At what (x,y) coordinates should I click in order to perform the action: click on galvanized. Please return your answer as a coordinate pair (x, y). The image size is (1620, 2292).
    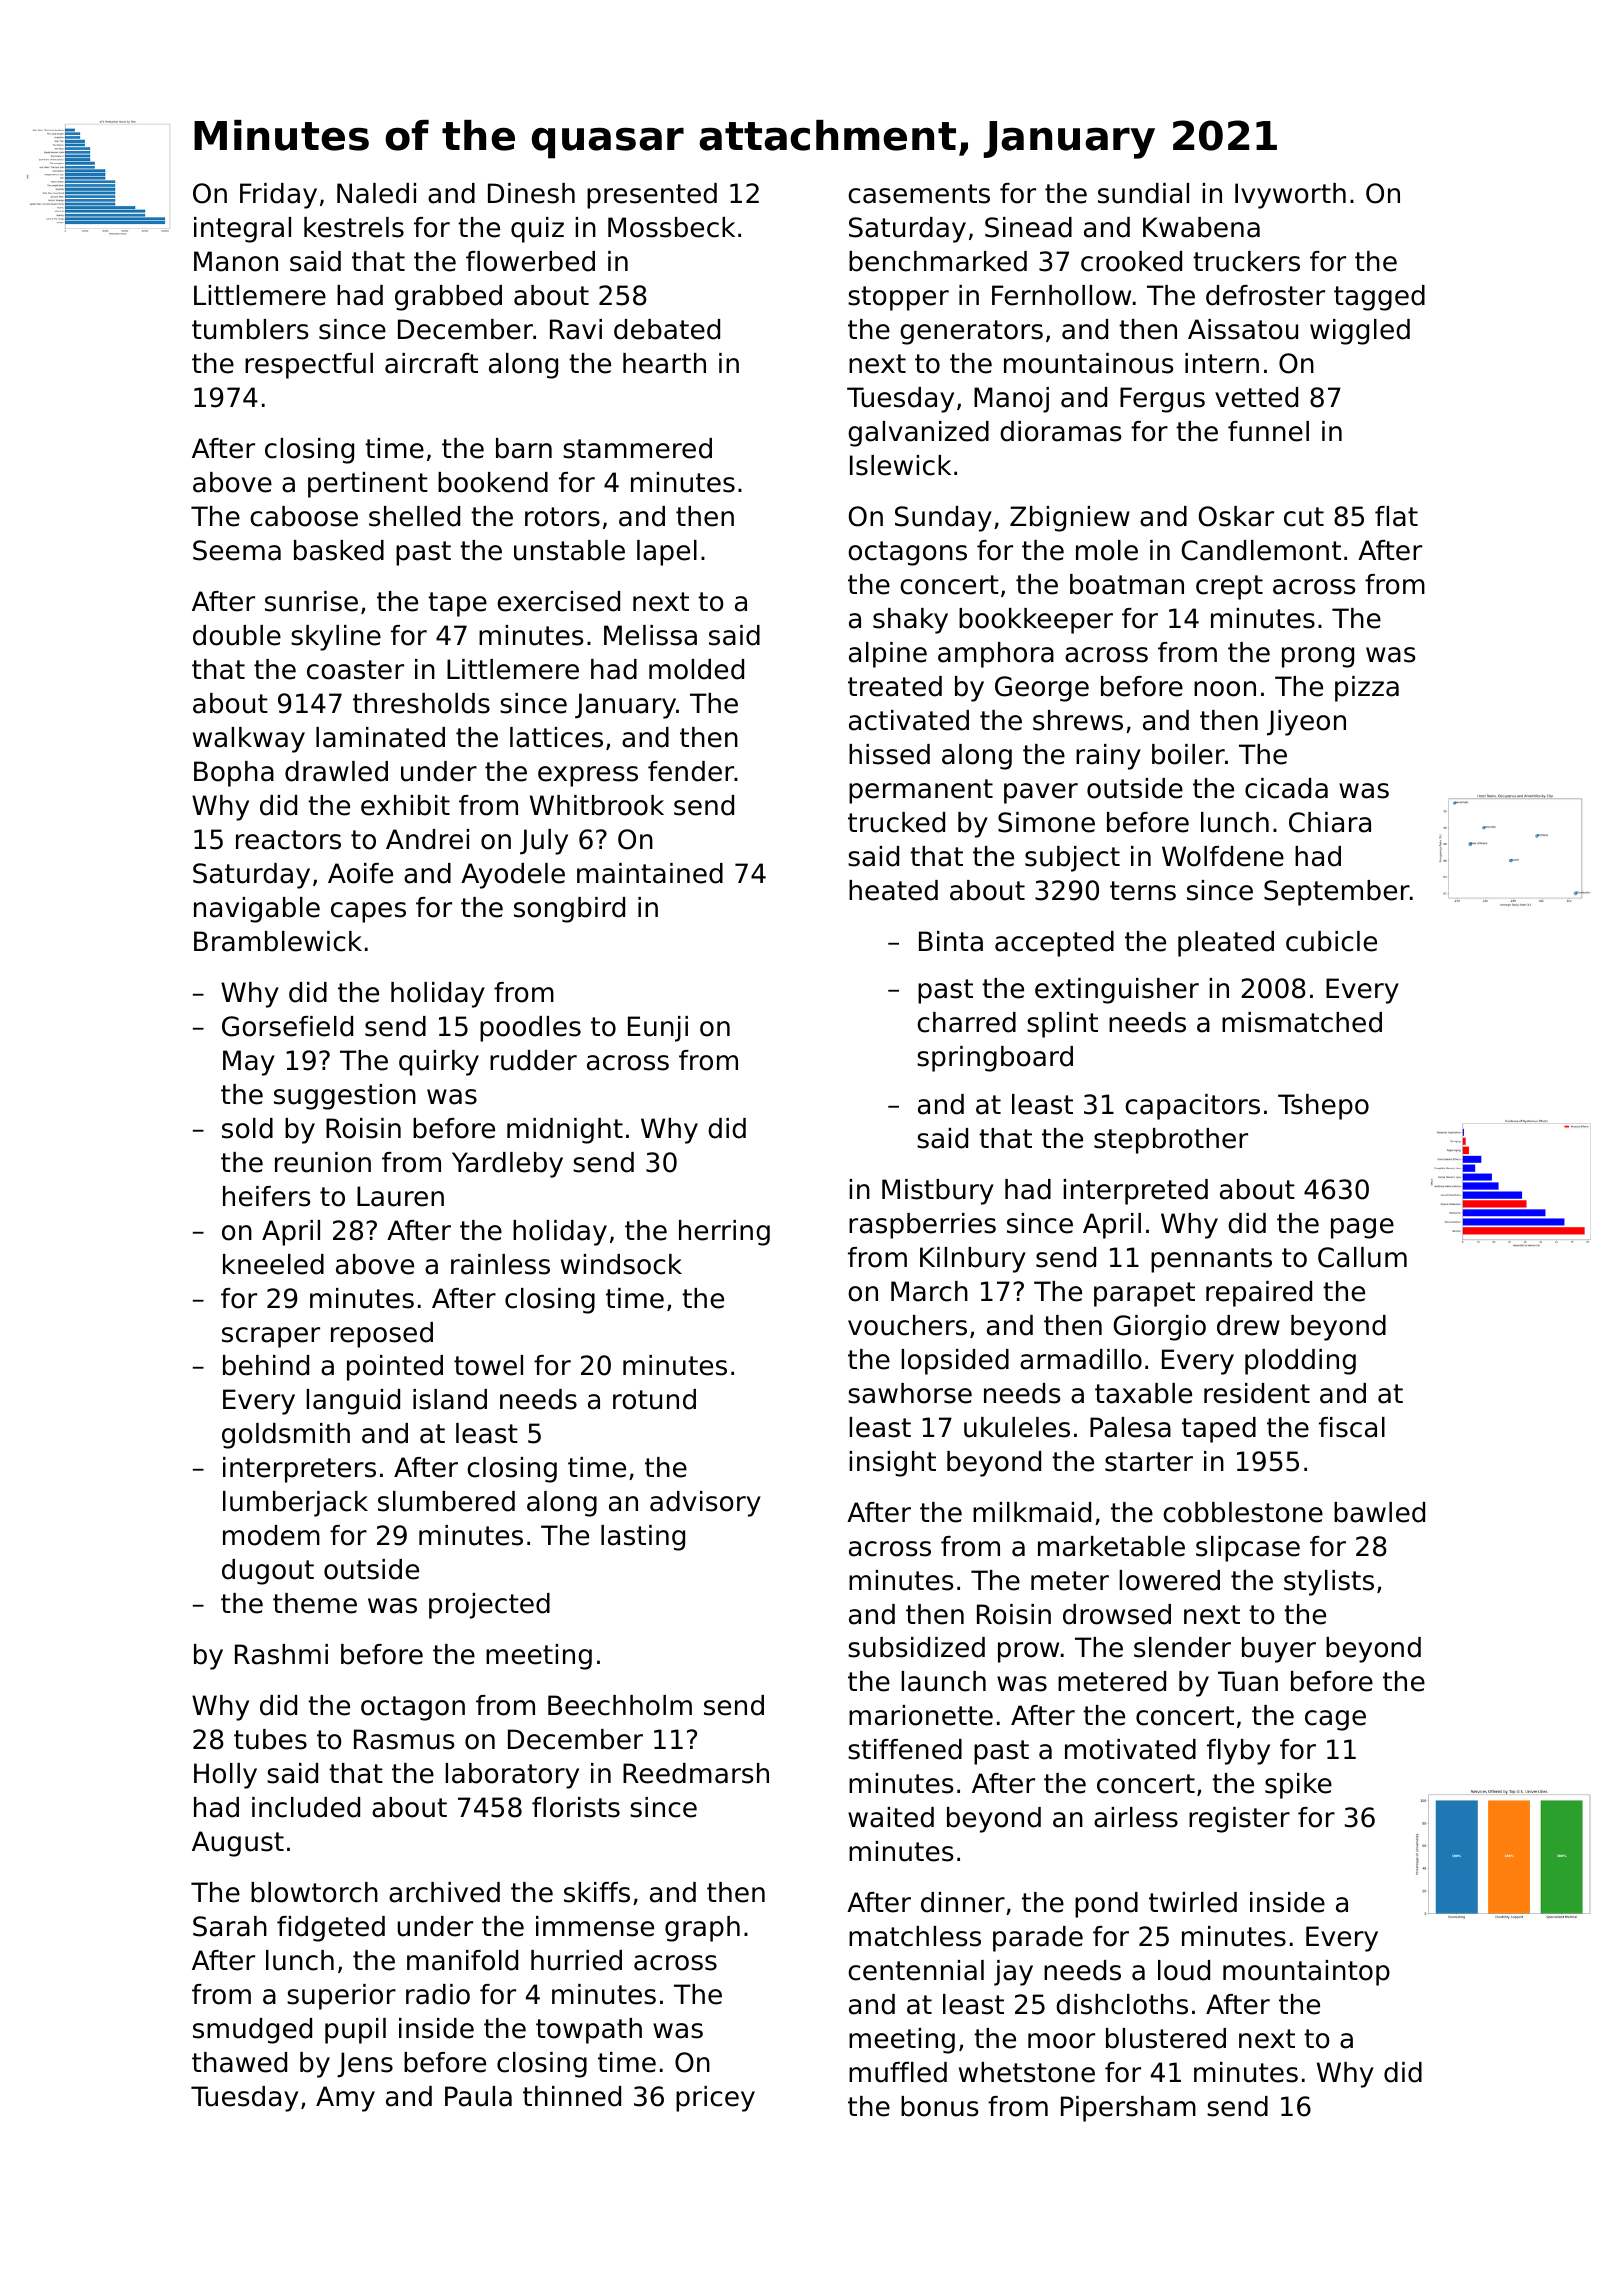
    Looking at the image, I should click on (918, 434).
